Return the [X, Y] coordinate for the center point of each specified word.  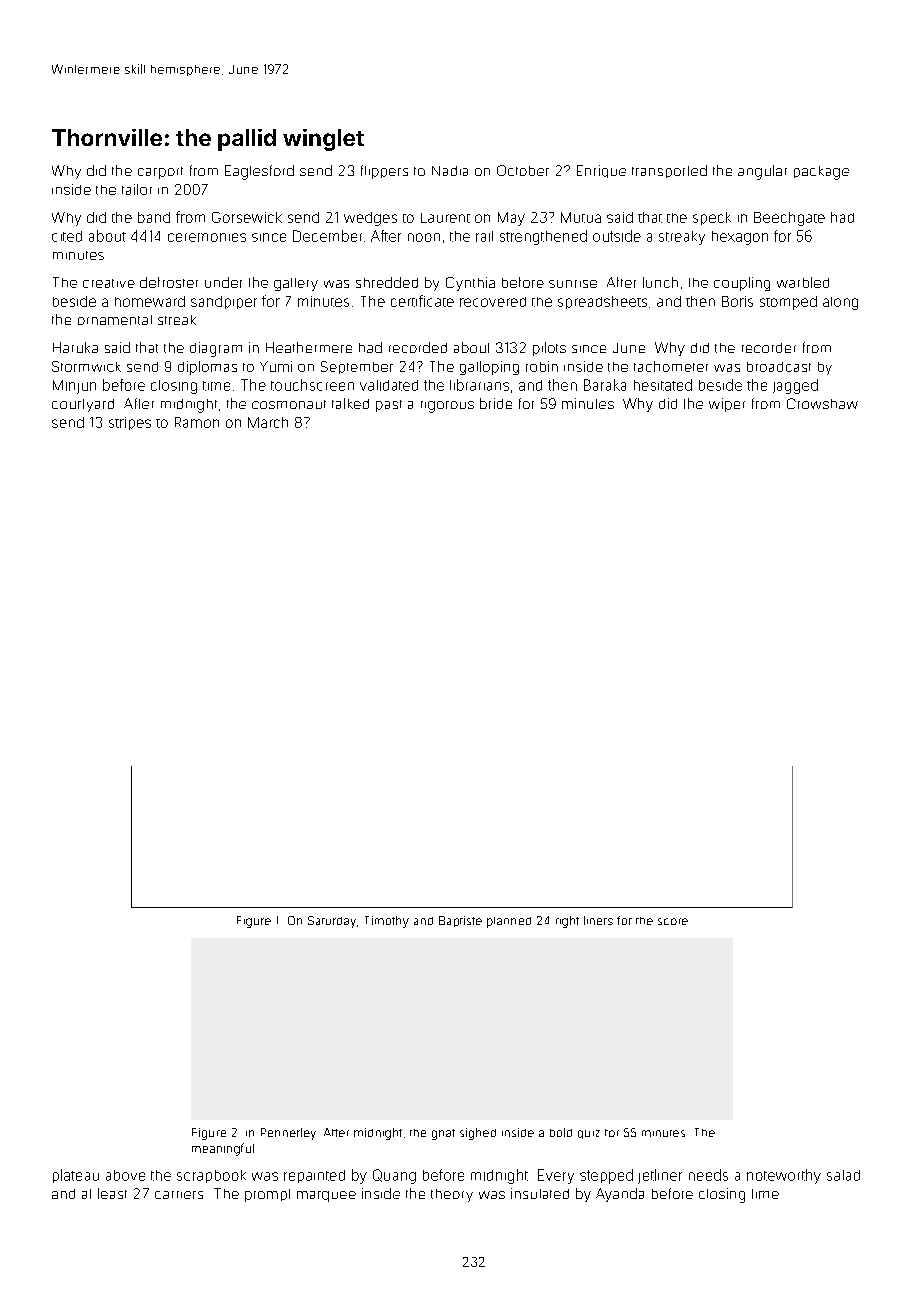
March [268, 422]
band [154, 217]
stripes [130, 423]
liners [598, 920]
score [673, 921]
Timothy [387, 922]
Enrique [601, 171]
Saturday [332, 922]
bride [496, 403]
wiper [727, 405]
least [112, 1193]
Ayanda [620, 1195]
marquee [326, 1196]
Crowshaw [822, 403]
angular [762, 172]
